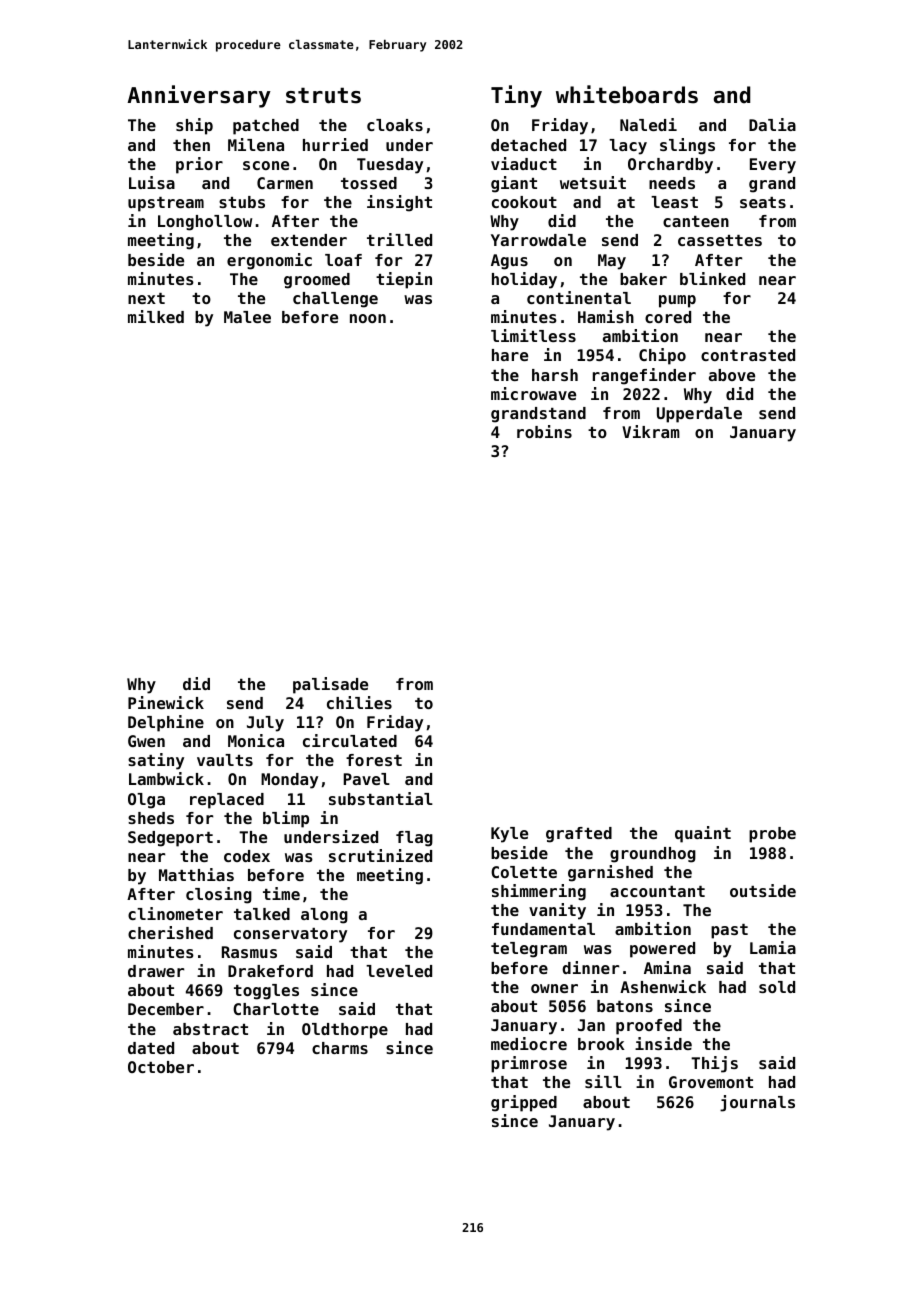  What do you see at coordinates (395, 125) in the screenshot?
I see `cloaks` at bounding box center [395, 125].
